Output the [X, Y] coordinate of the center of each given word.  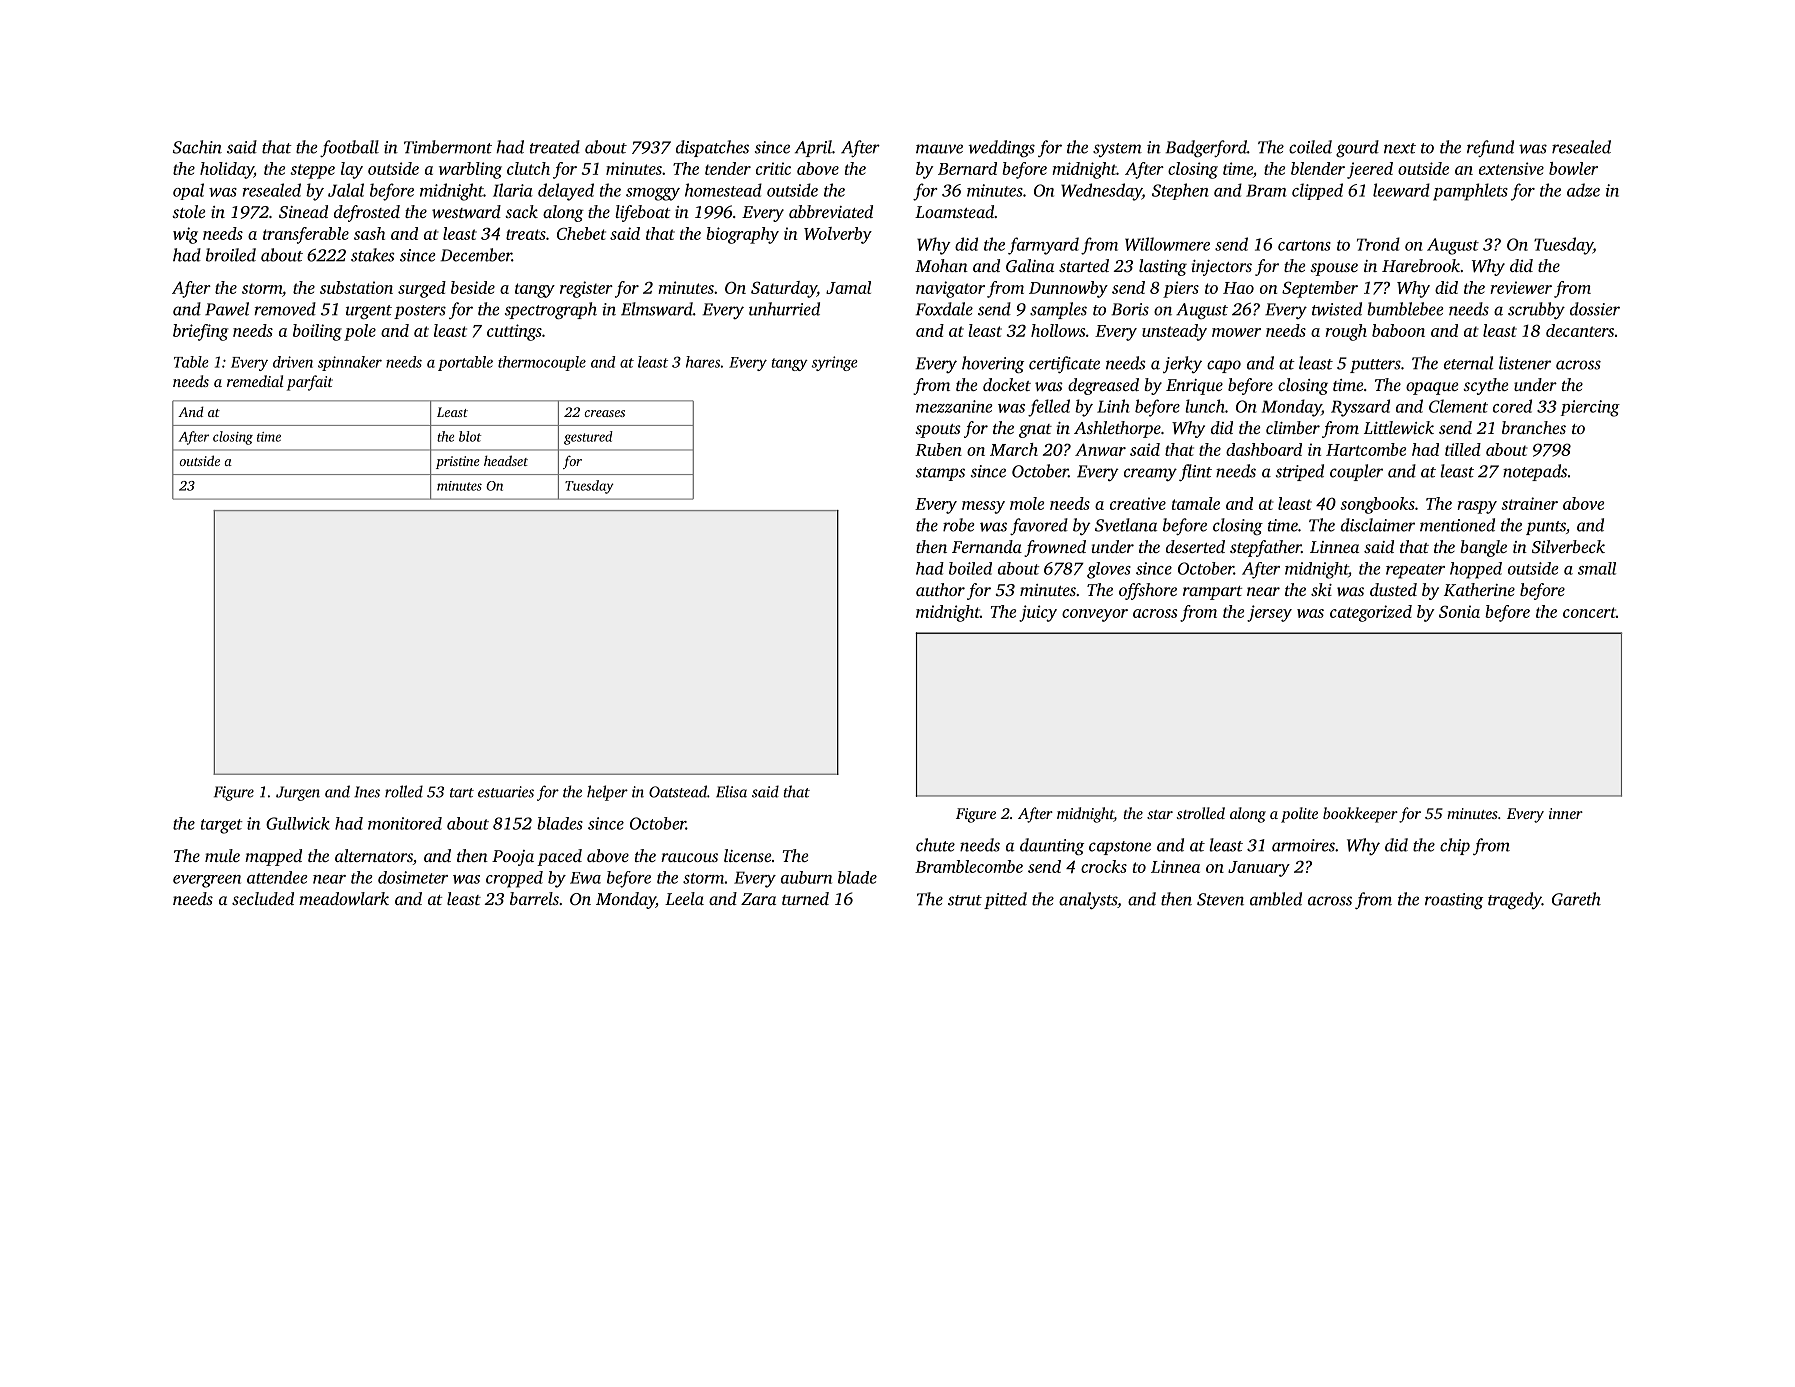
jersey [1269, 613]
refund [1490, 148]
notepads [1535, 472]
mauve [939, 149]
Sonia [1459, 611]
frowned [1055, 548]
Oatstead [678, 791]
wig [185, 235]
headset [506, 460]
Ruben [938, 449]
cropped [514, 879]
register [586, 289]
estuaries [506, 792]
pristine [458, 462]
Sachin [197, 147]
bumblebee [1405, 309]
